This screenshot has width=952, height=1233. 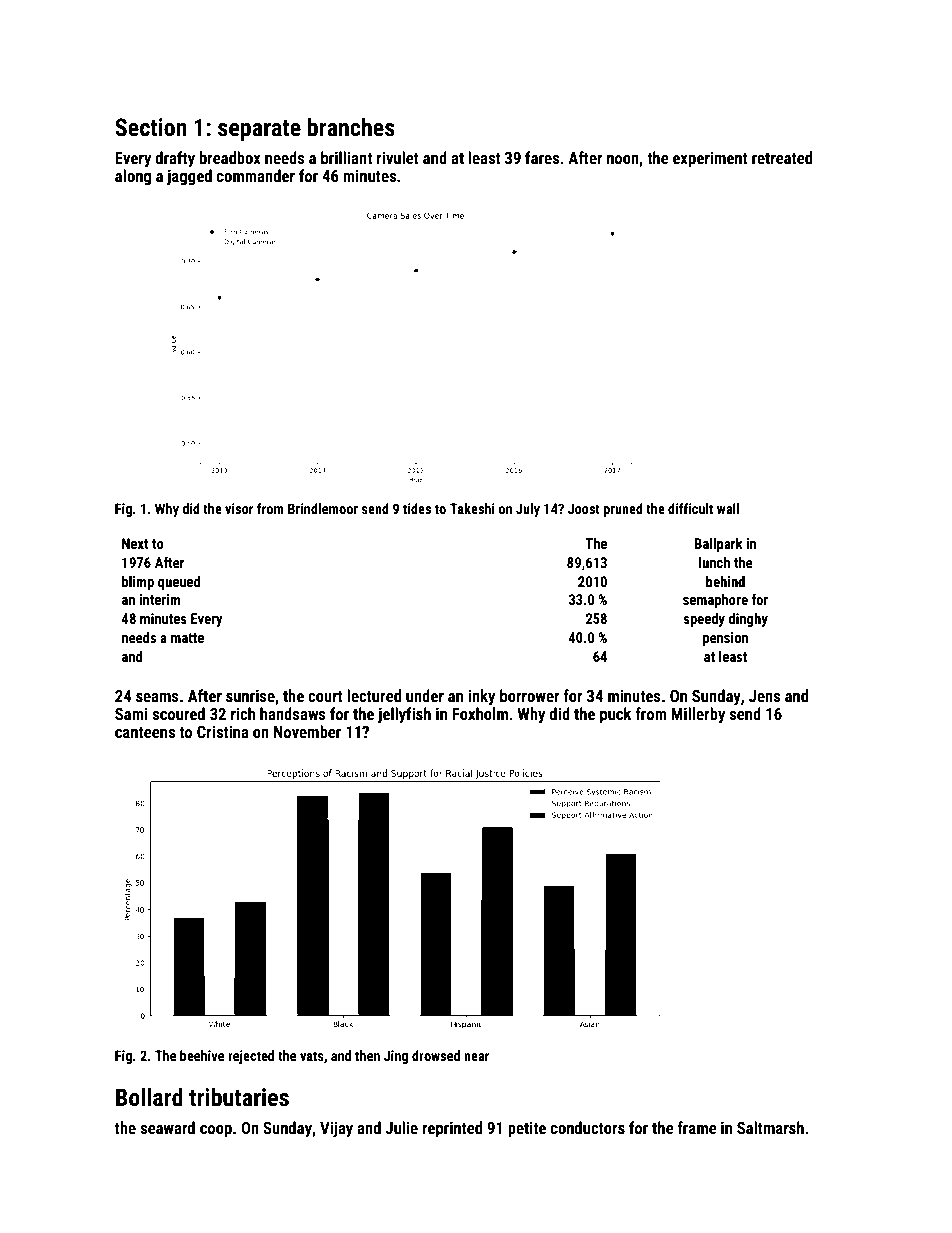 I want to click on Next, so click(x=135, y=543).
